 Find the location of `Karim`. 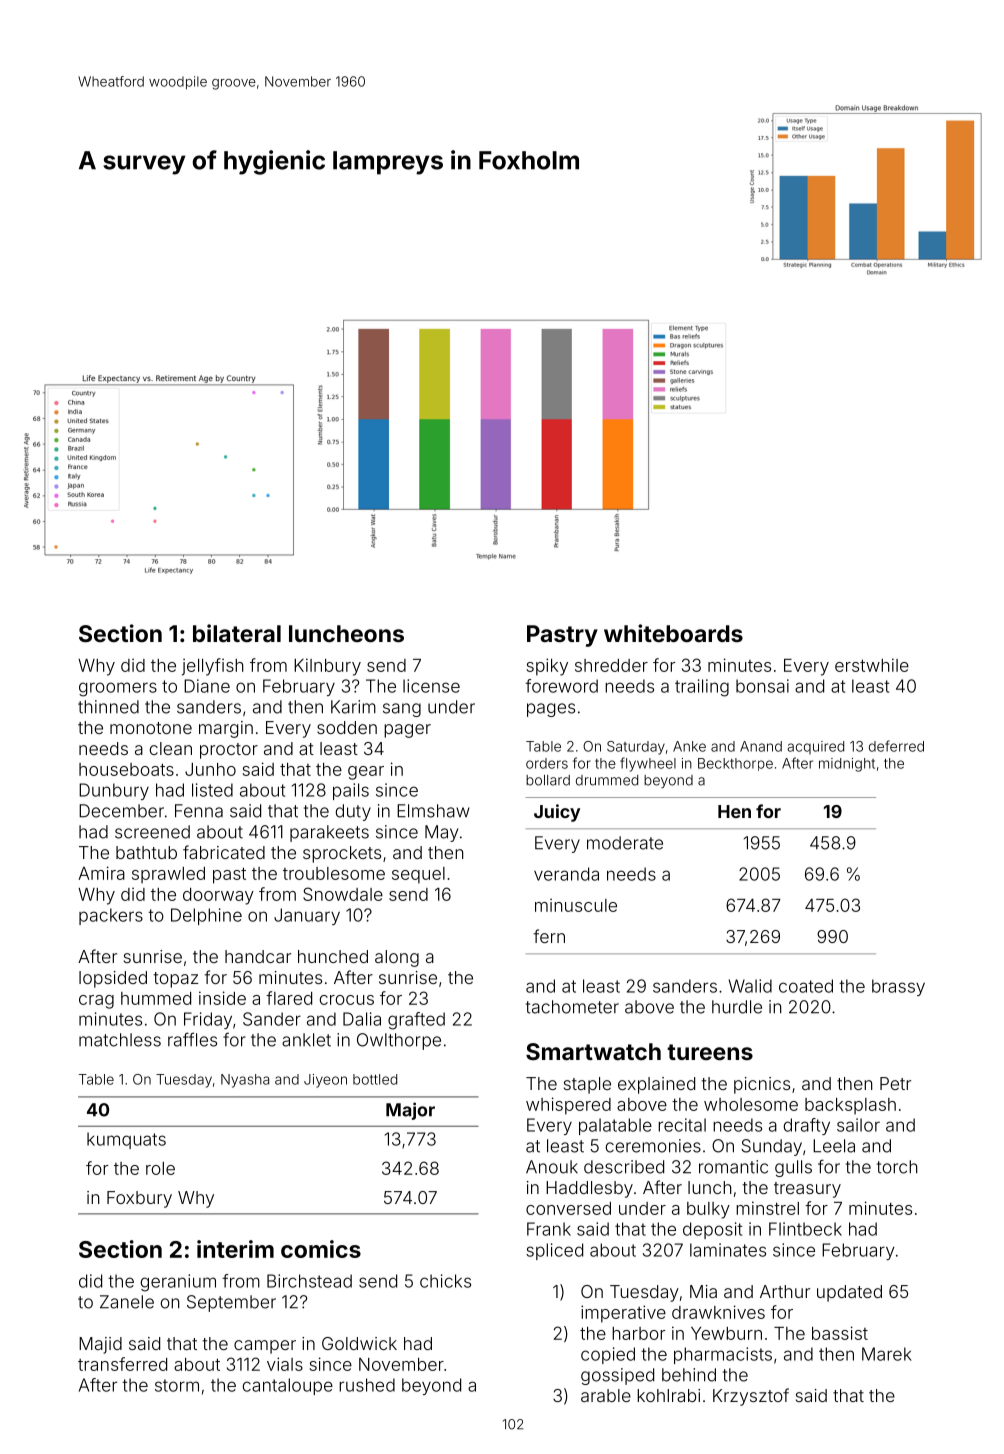

Karim is located at coordinates (353, 707).
